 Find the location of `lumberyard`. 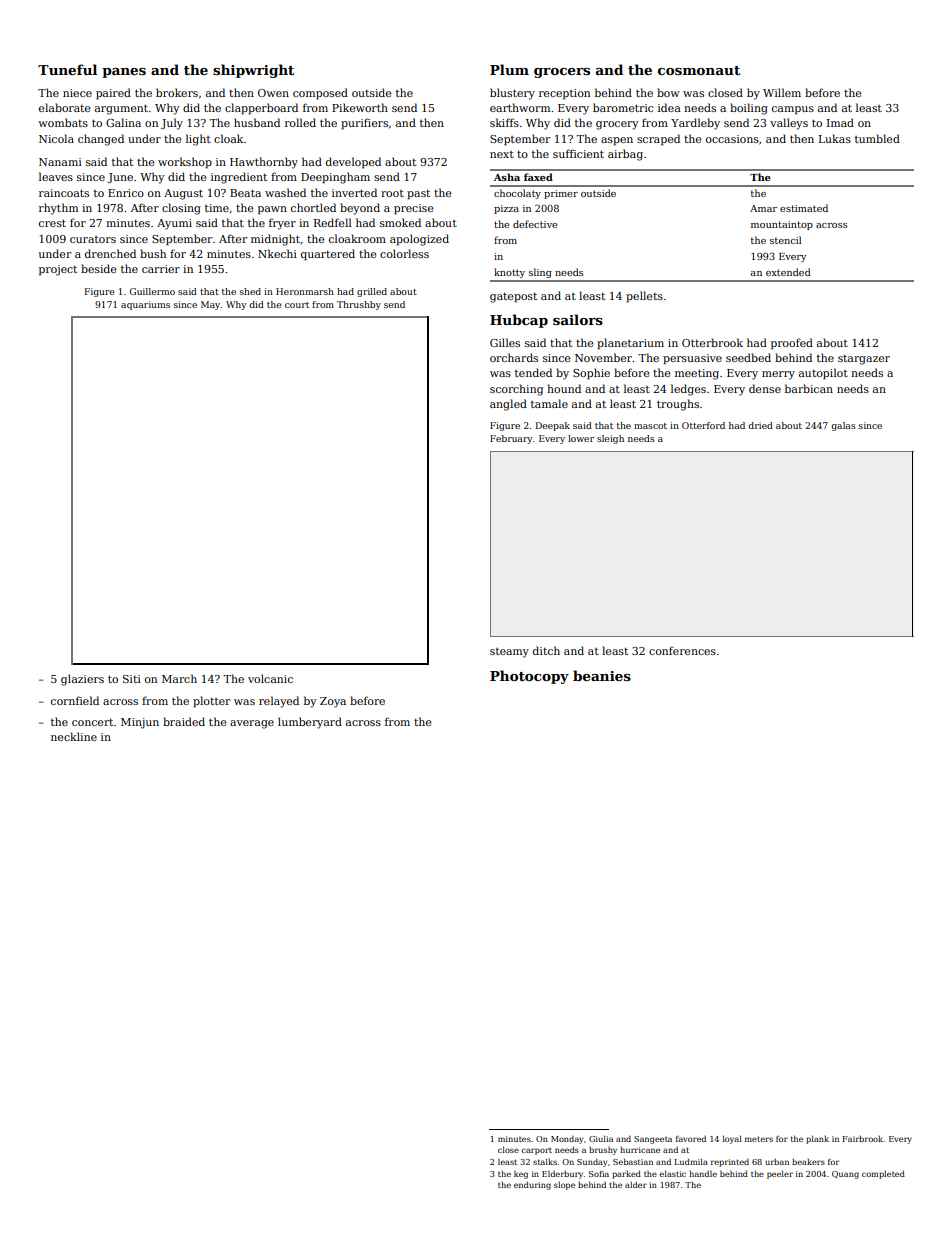

lumberyard is located at coordinates (310, 723).
